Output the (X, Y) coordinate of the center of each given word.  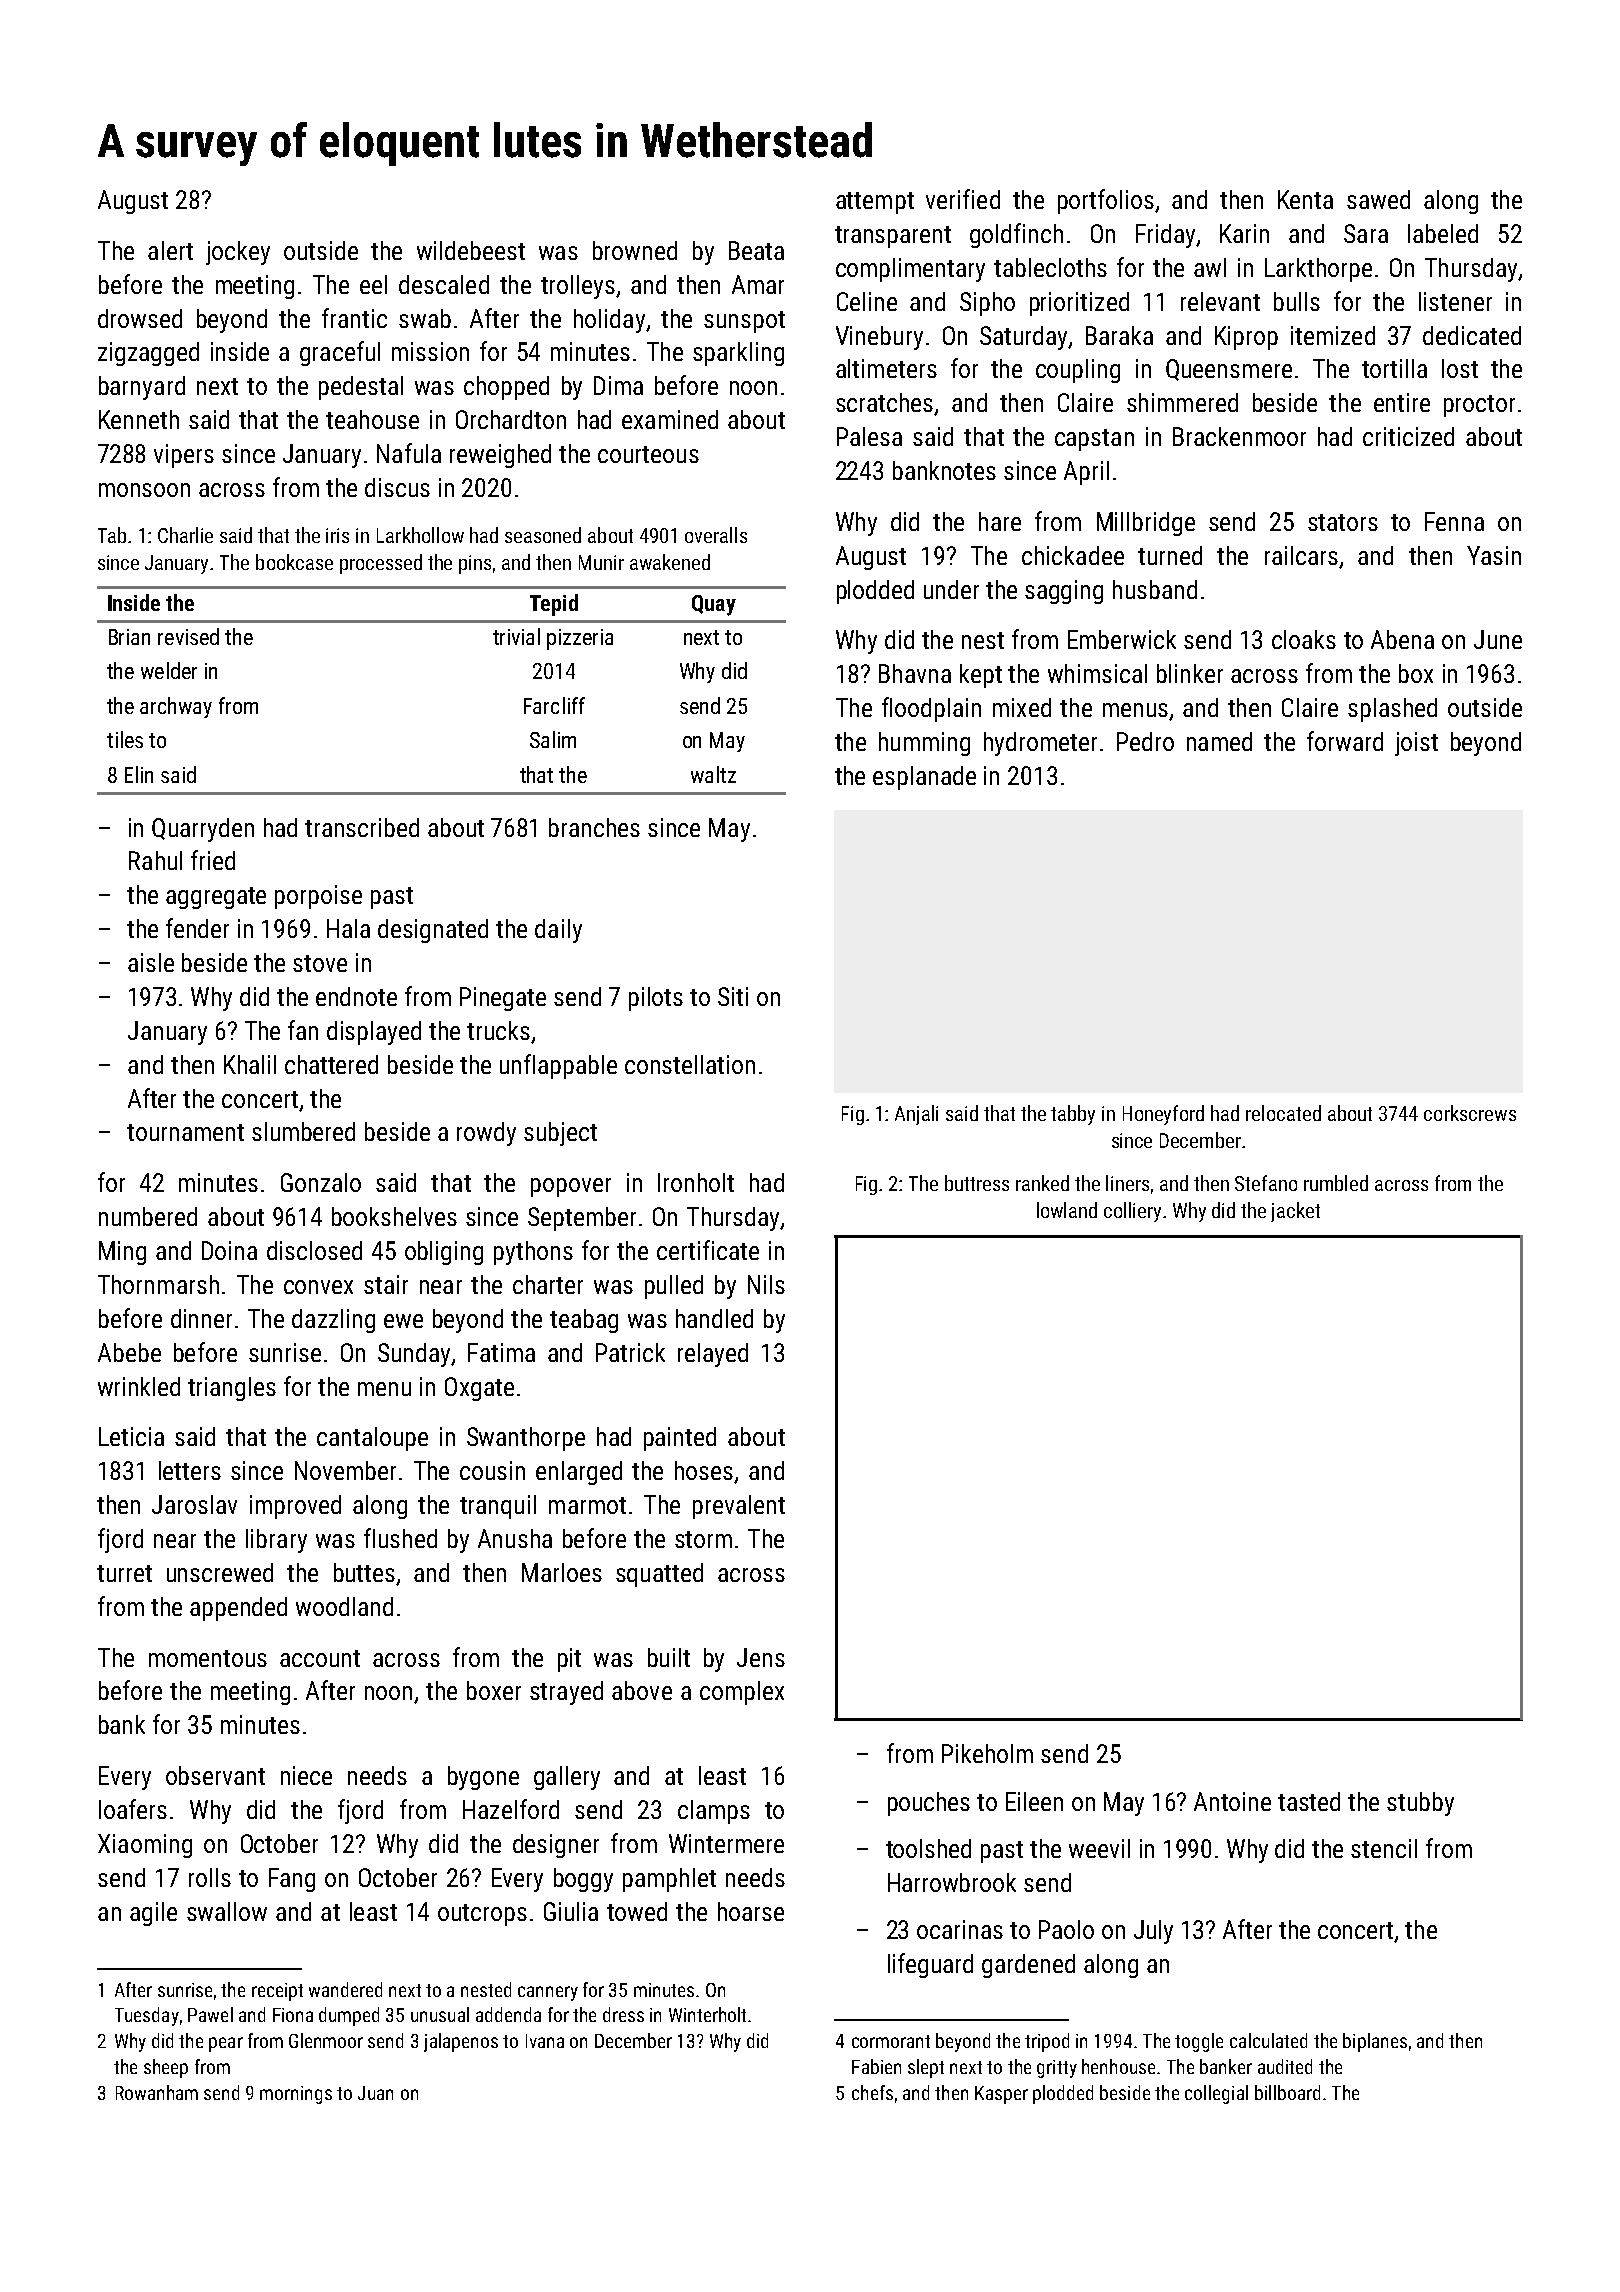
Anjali (916, 1115)
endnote (356, 996)
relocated (1283, 1113)
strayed (566, 1693)
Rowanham (157, 2092)
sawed (1378, 199)
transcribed (362, 827)
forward (1345, 741)
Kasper (1001, 2095)
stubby (1420, 1804)
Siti (733, 996)
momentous (208, 1658)
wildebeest (471, 250)
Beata (756, 250)
